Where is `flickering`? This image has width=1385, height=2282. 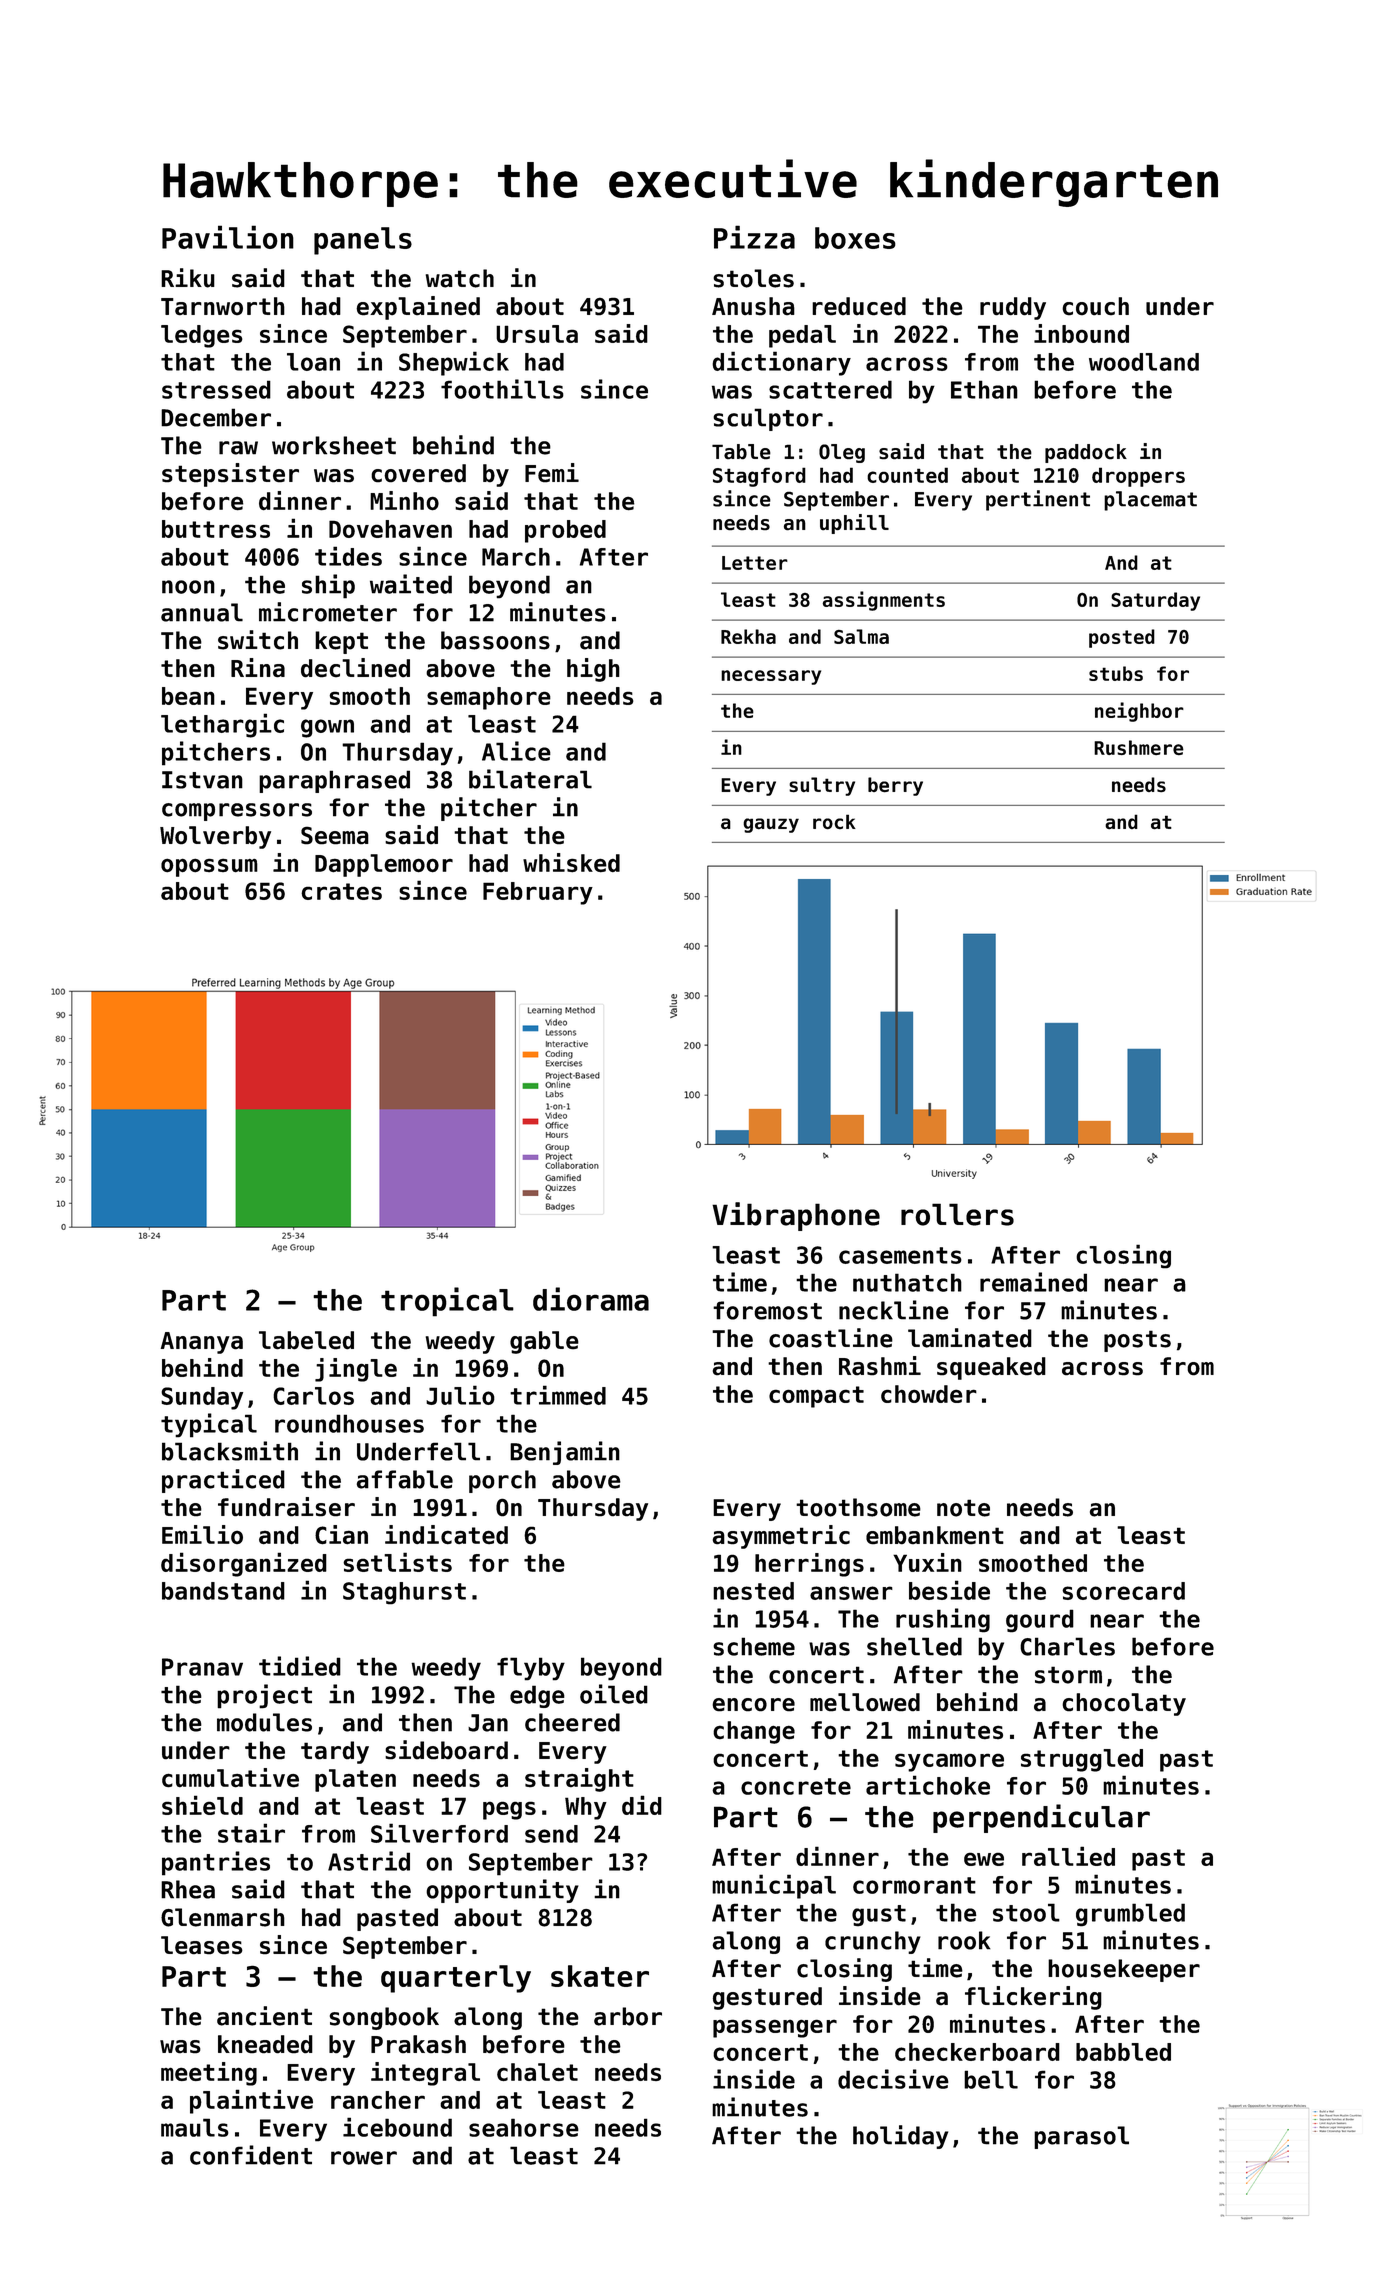 flickering is located at coordinates (1033, 1998).
